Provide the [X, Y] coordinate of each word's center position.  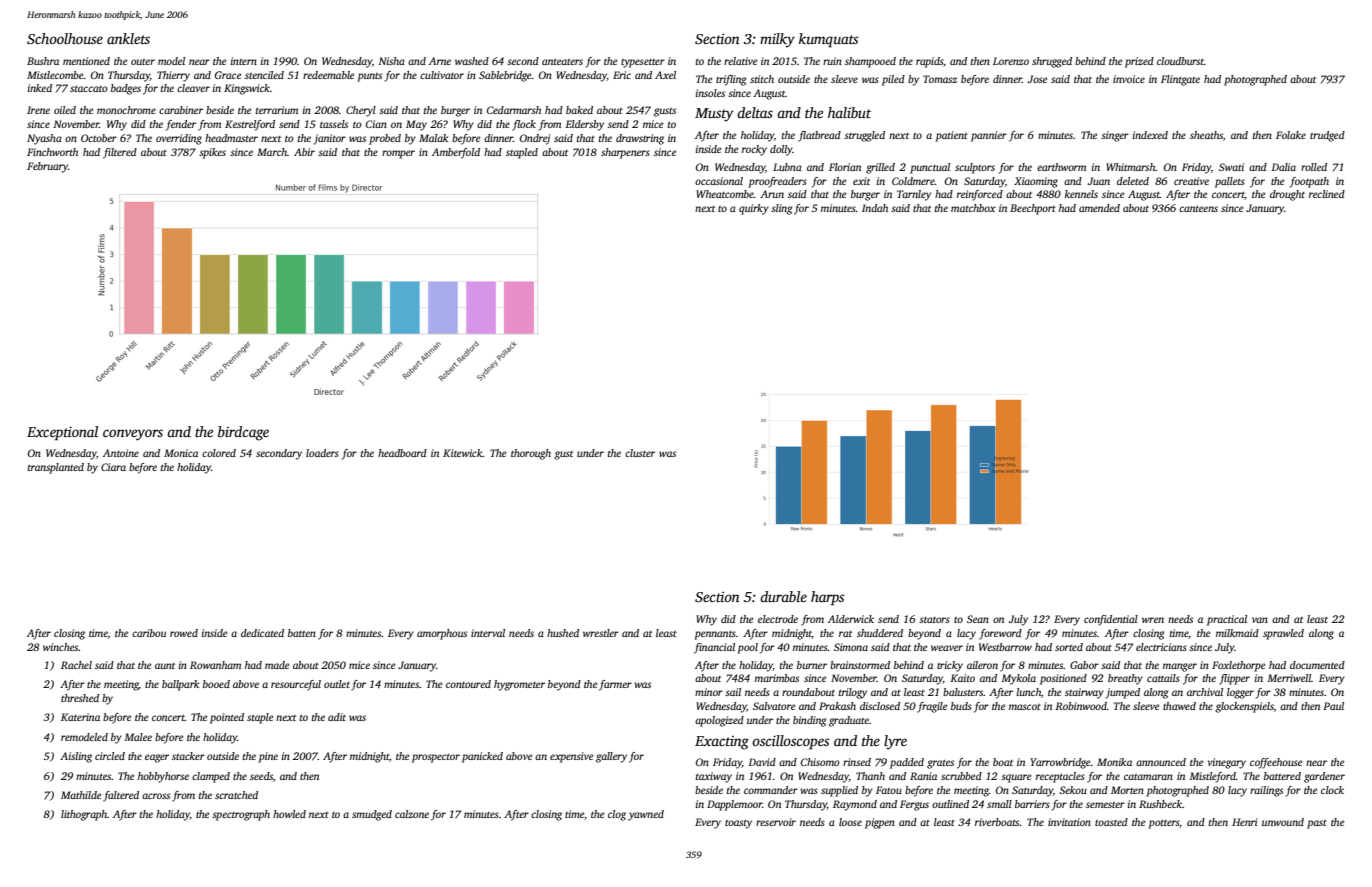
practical [1227, 620]
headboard [402, 453]
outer [143, 62]
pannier [989, 136]
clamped [211, 777]
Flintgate [1180, 80]
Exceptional [62, 433]
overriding [179, 139]
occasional [719, 181]
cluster [640, 453]
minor [709, 692]
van [1260, 620]
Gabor [1084, 665]
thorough [531, 454]
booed [216, 684]
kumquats [828, 40]
